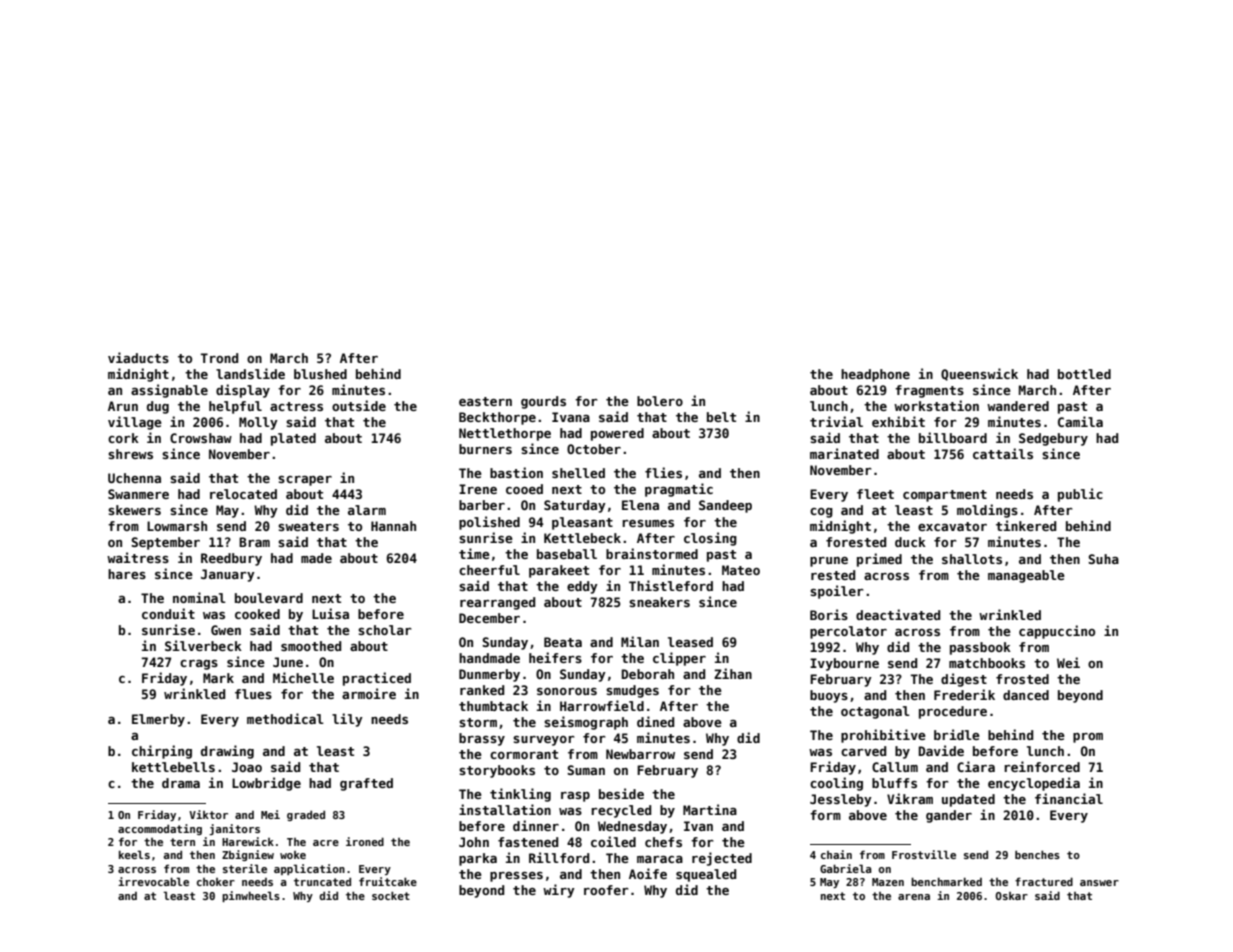 This screenshot has width=1233, height=952. I want to click on tinkered, so click(1026, 525).
